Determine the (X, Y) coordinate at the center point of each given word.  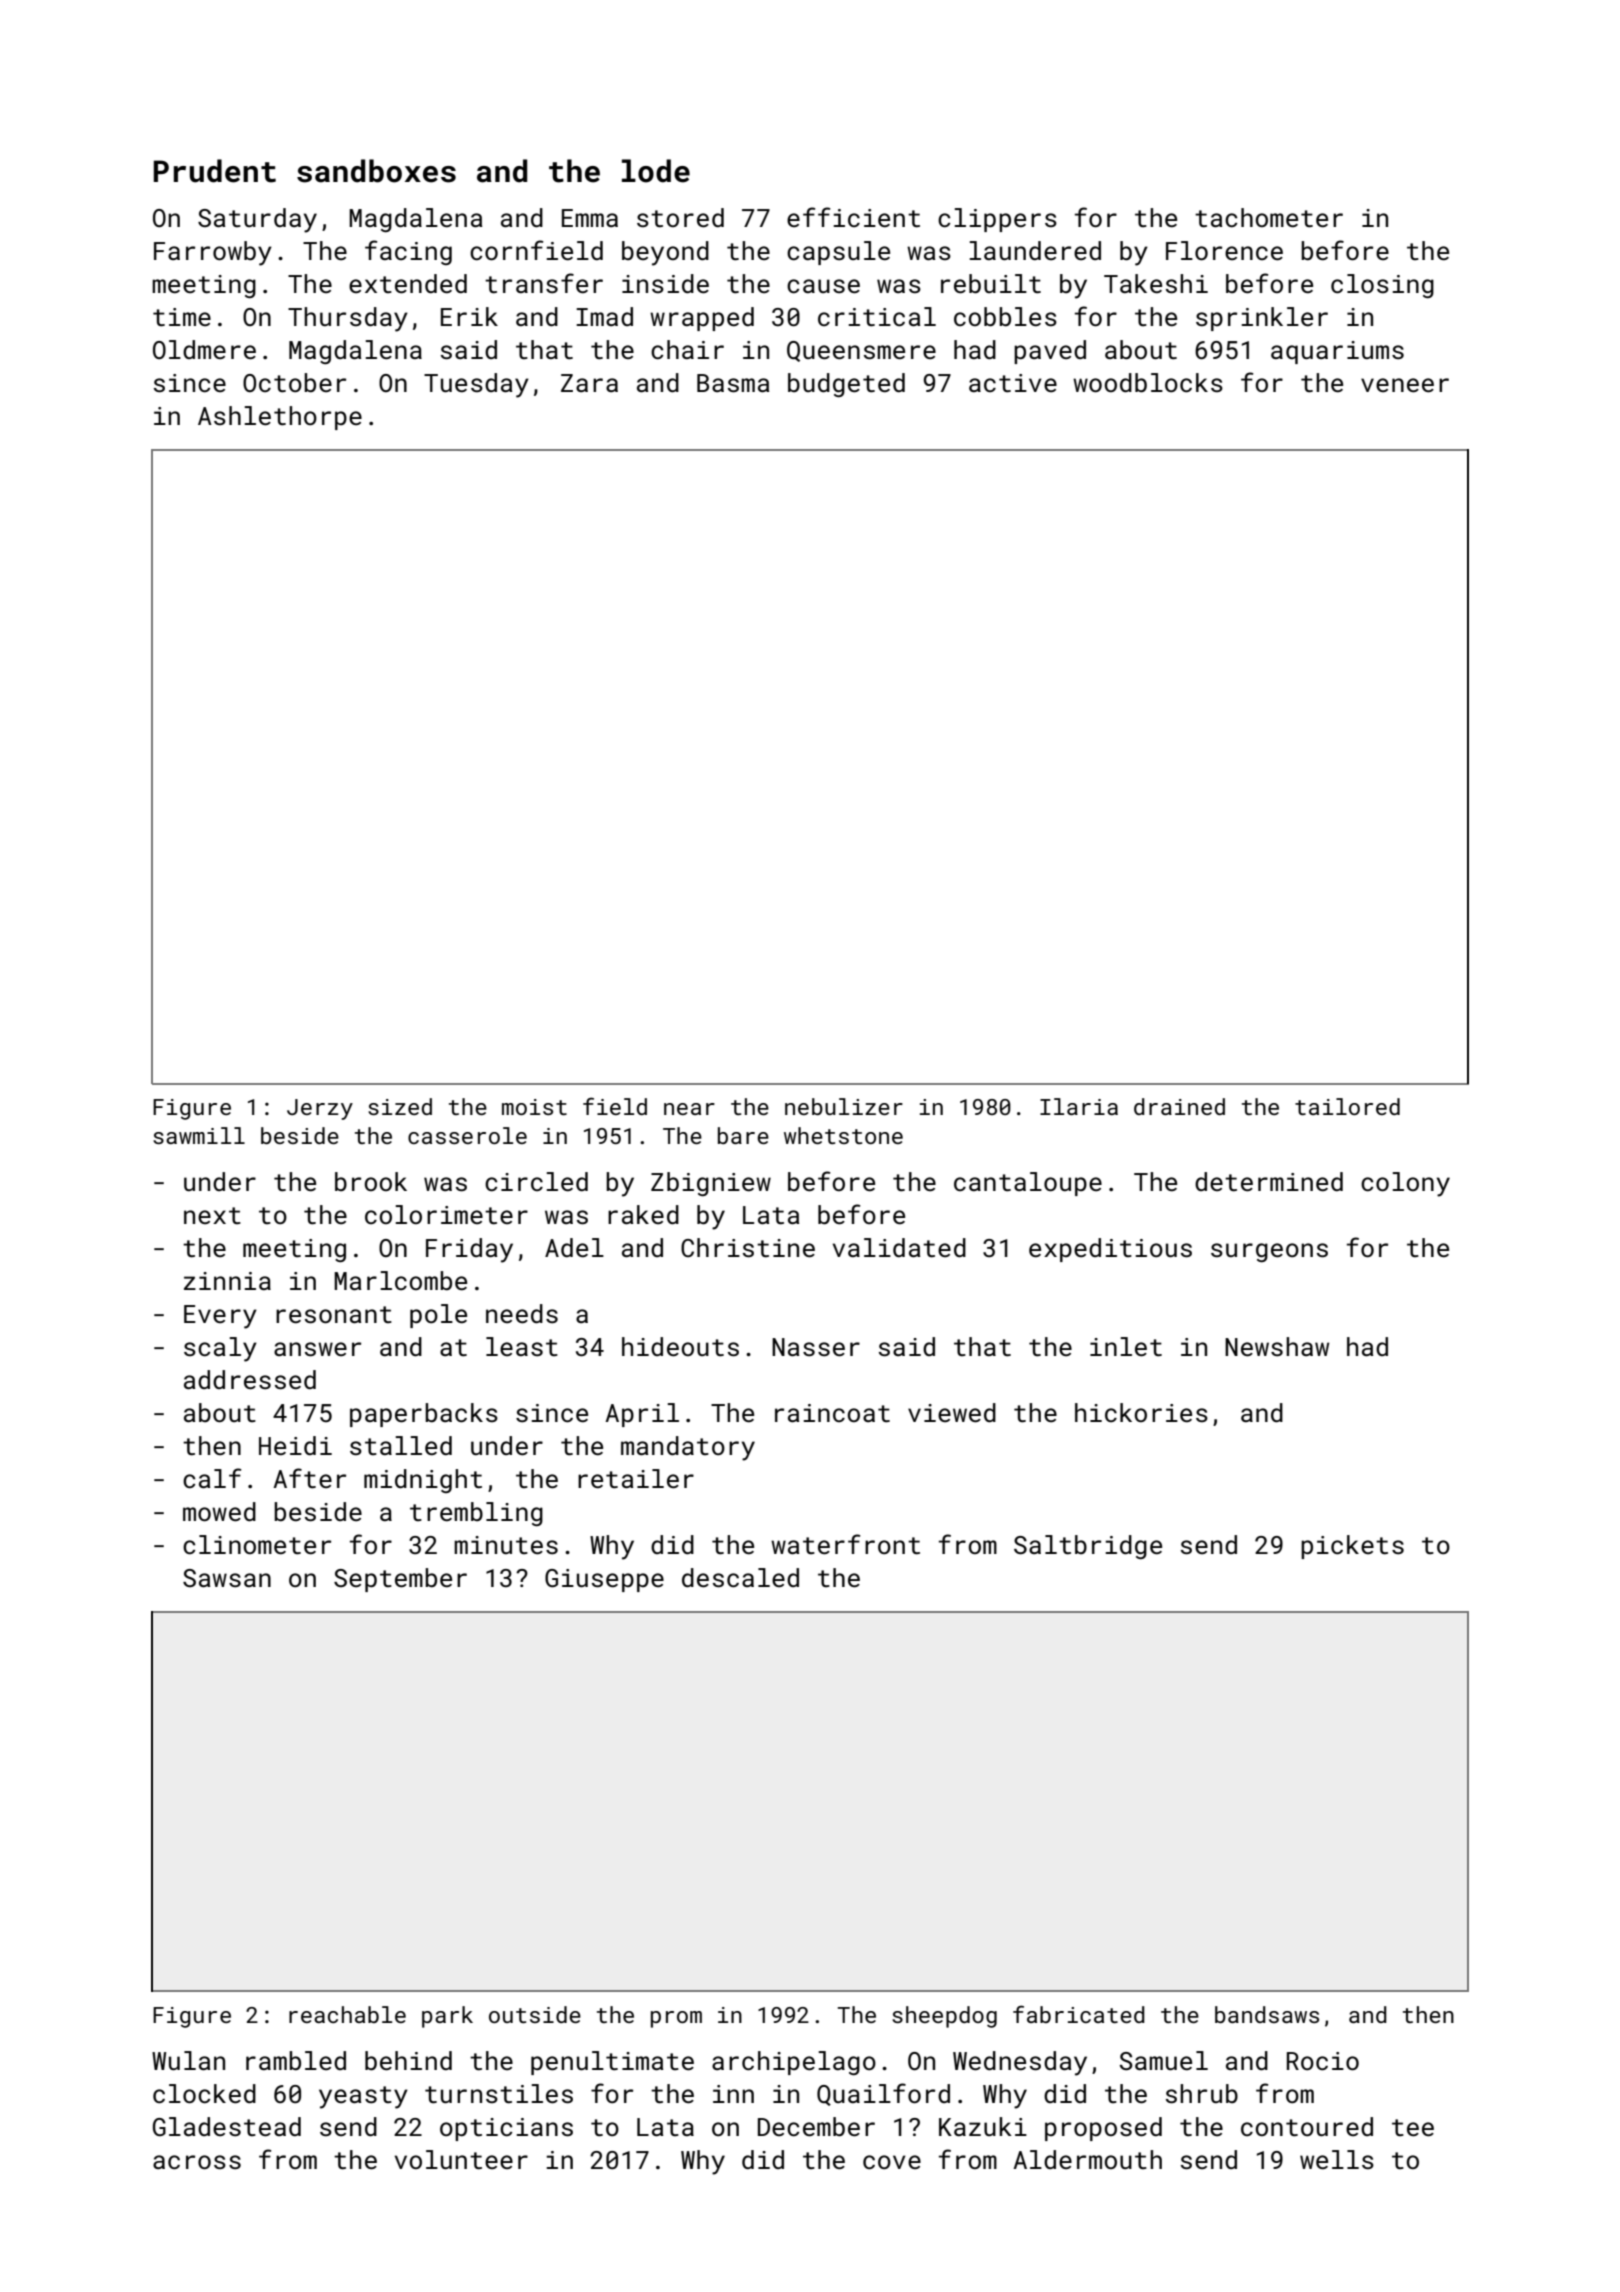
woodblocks (1148, 383)
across (197, 2162)
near (689, 1109)
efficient (853, 217)
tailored (1347, 1106)
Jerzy (320, 1109)
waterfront (845, 1544)
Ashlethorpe (280, 418)
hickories (1141, 1412)
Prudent (215, 171)
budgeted (846, 385)
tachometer (1269, 218)
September (400, 1580)
